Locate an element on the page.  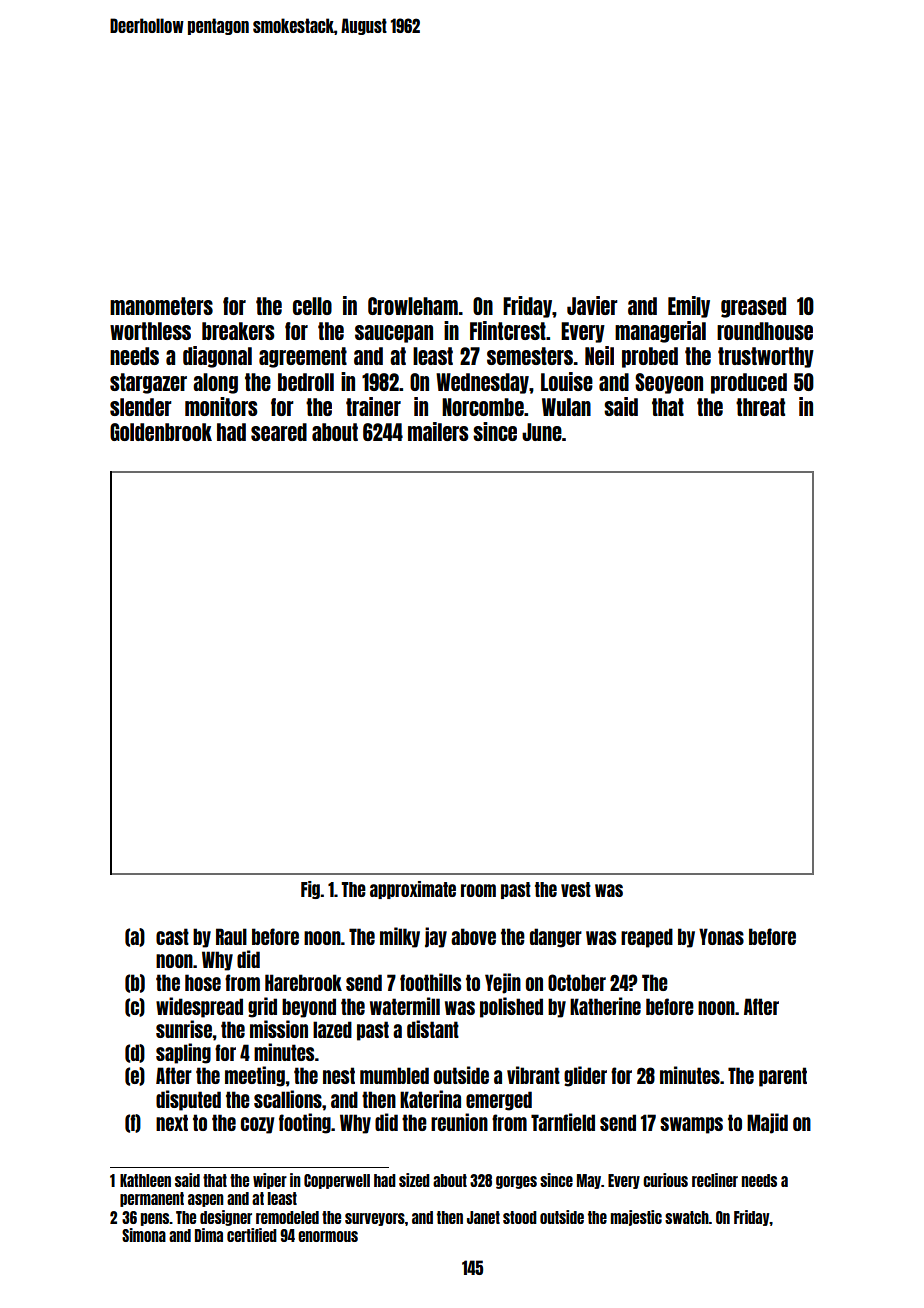
threat is located at coordinates (760, 407).
